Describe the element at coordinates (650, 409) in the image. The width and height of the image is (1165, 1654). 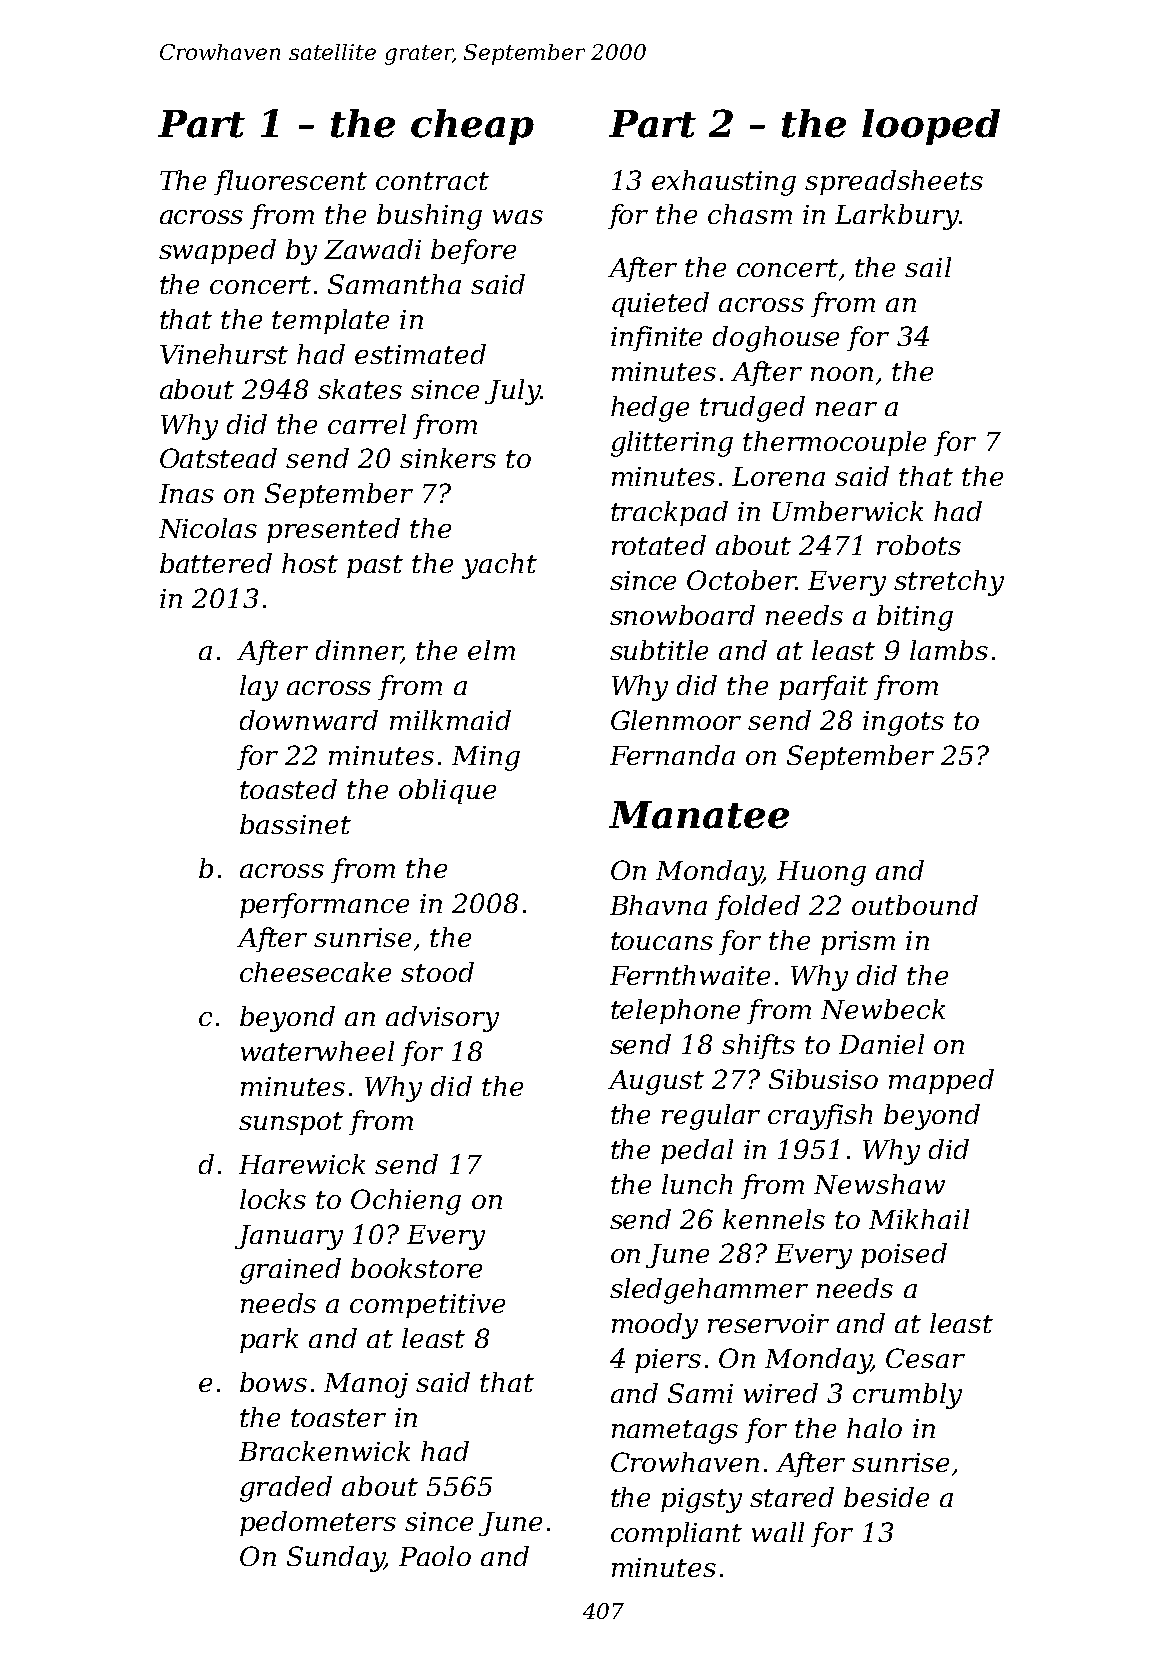
I see `hedge` at that location.
